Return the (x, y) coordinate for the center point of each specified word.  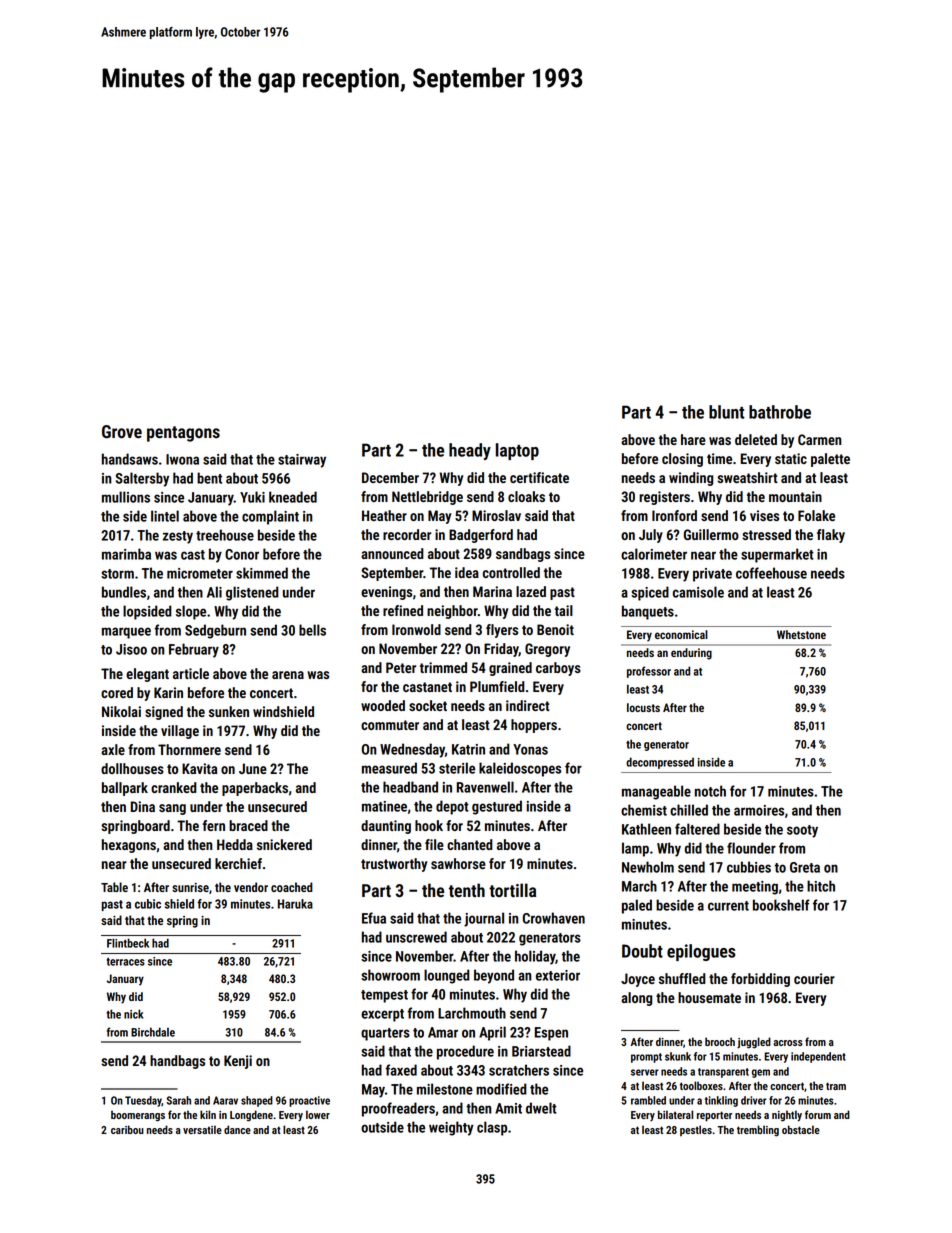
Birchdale (153, 1032)
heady (470, 451)
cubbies (749, 867)
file (434, 844)
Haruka (295, 904)
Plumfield (497, 686)
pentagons (183, 434)
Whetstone (801, 634)
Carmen (819, 439)
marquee (126, 633)
